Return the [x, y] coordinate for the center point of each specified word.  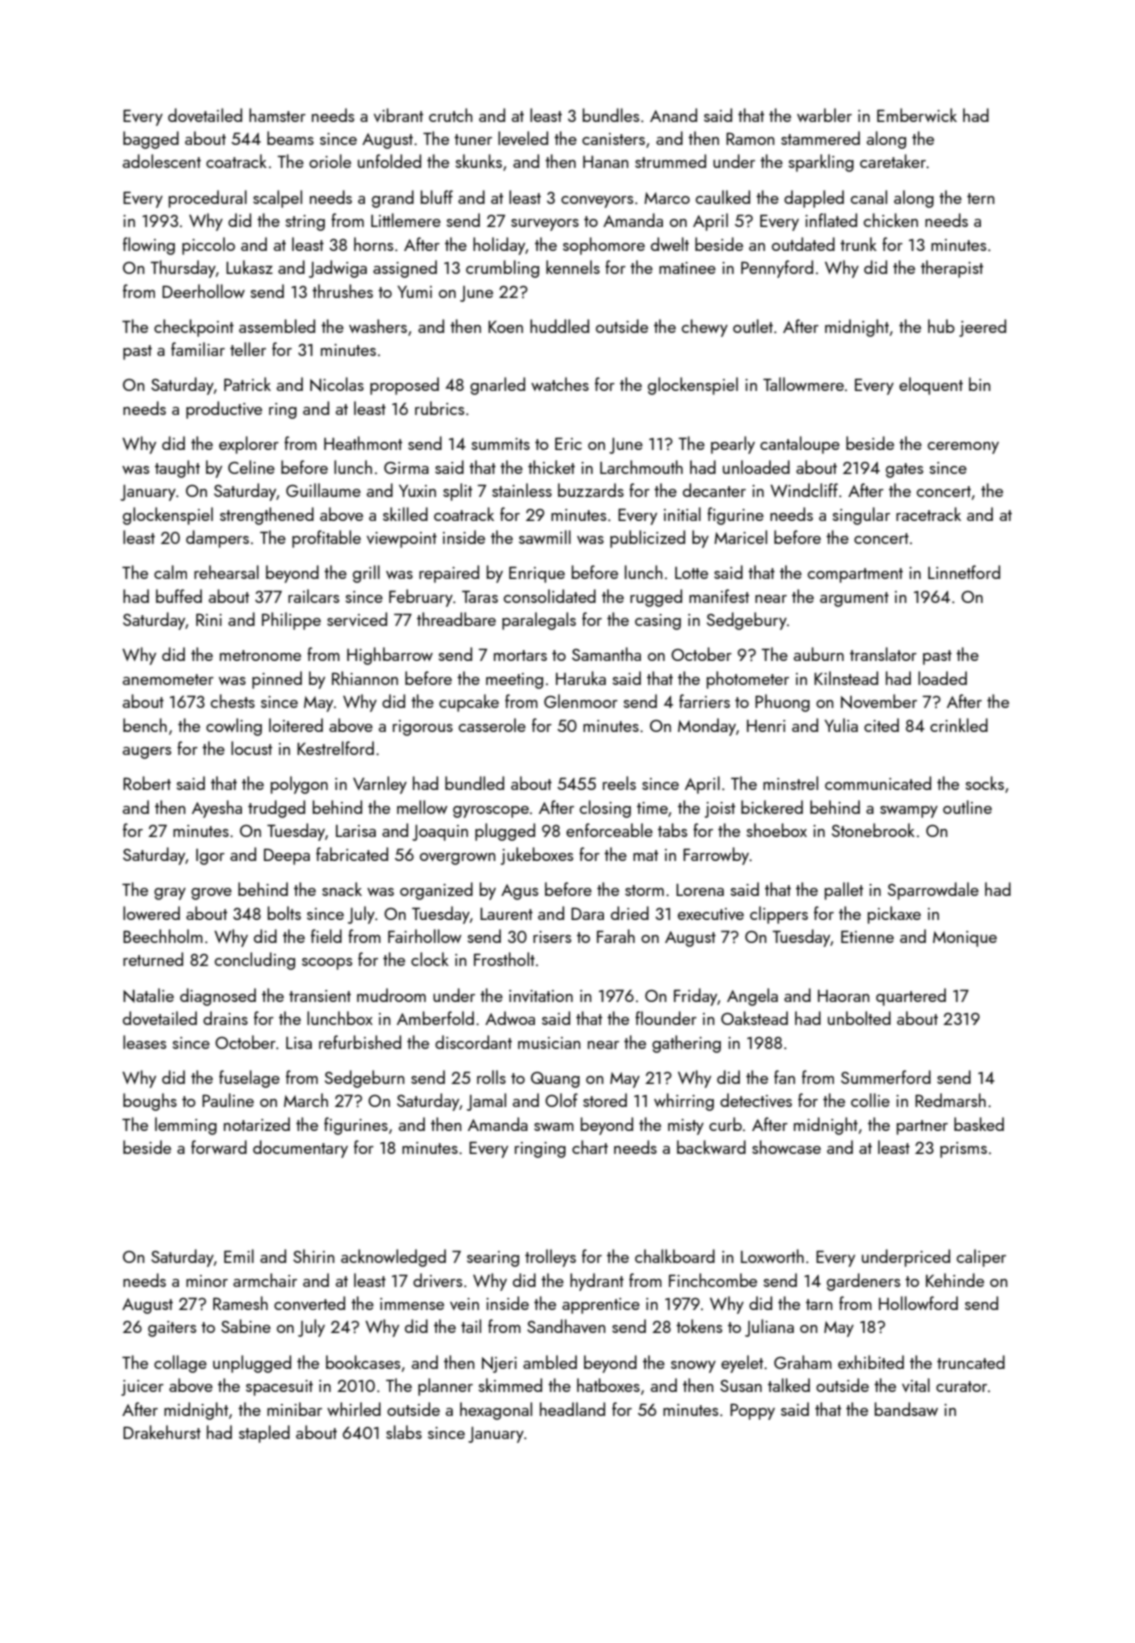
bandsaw [906, 1409]
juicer [142, 1388]
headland [572, 1409]
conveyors [597, 202]
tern [981, 198]
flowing [149, 246]
